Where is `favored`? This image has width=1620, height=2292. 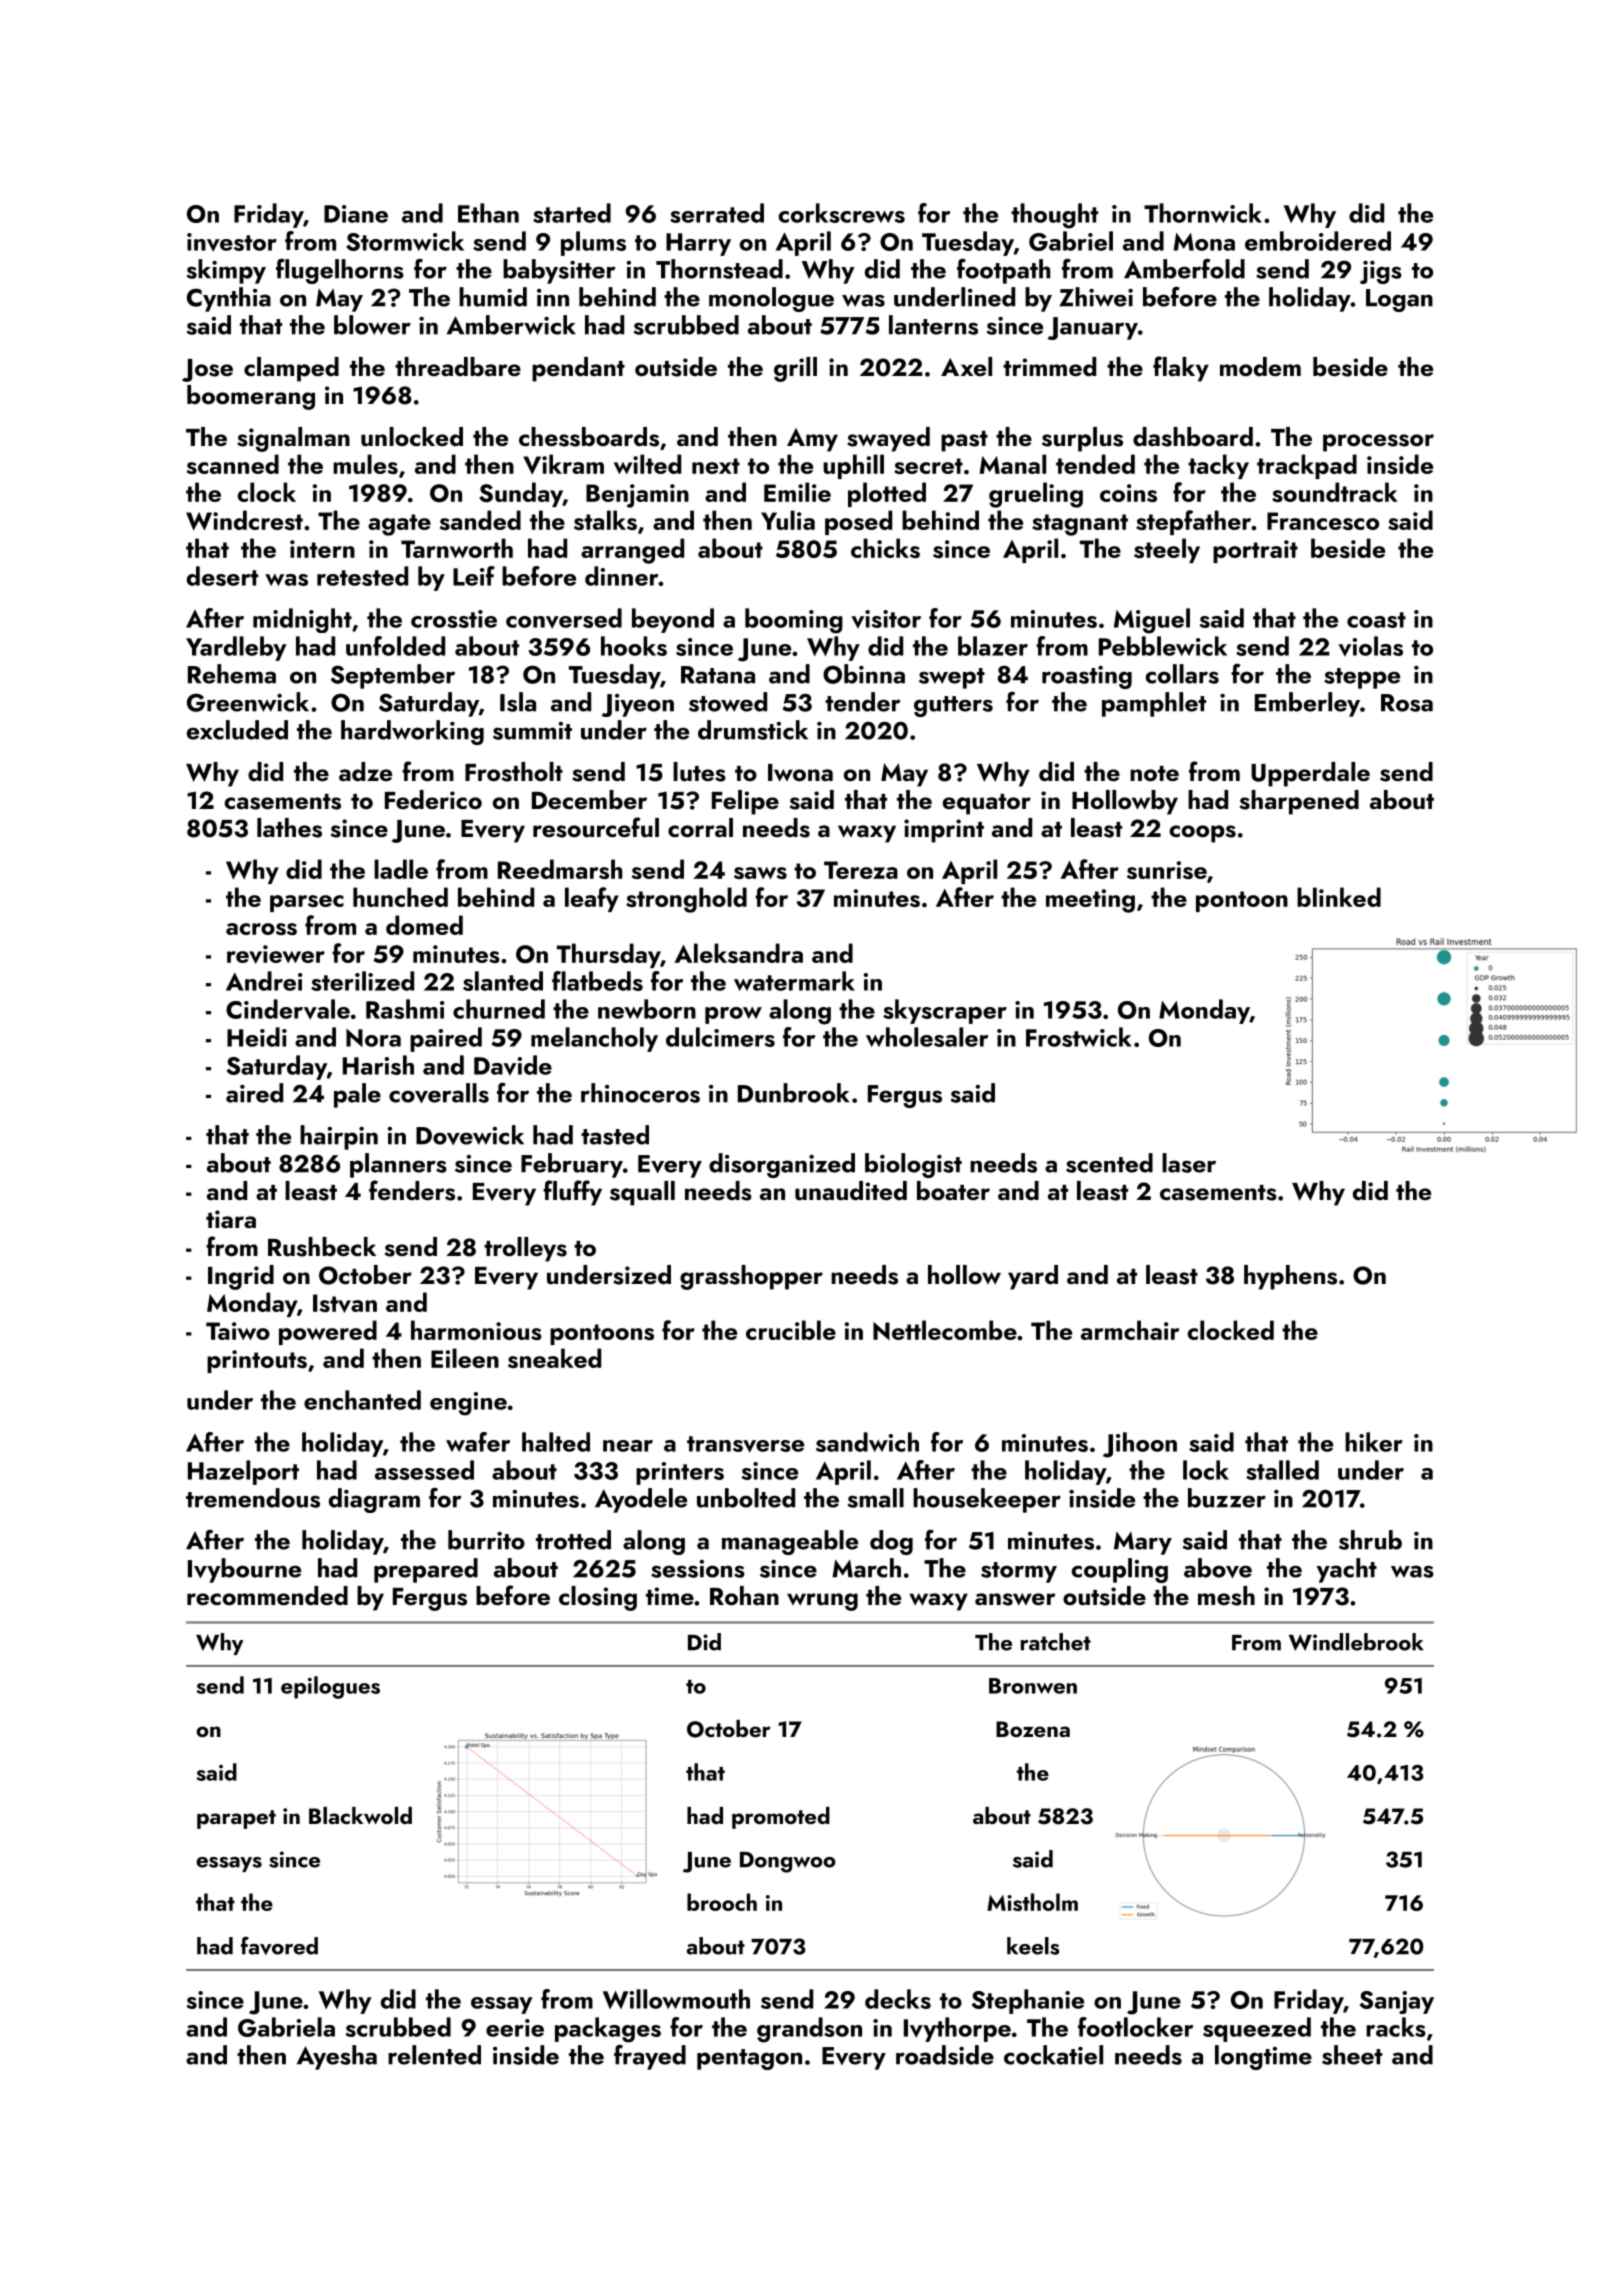
favored is located at coordinates (279, 1945).
